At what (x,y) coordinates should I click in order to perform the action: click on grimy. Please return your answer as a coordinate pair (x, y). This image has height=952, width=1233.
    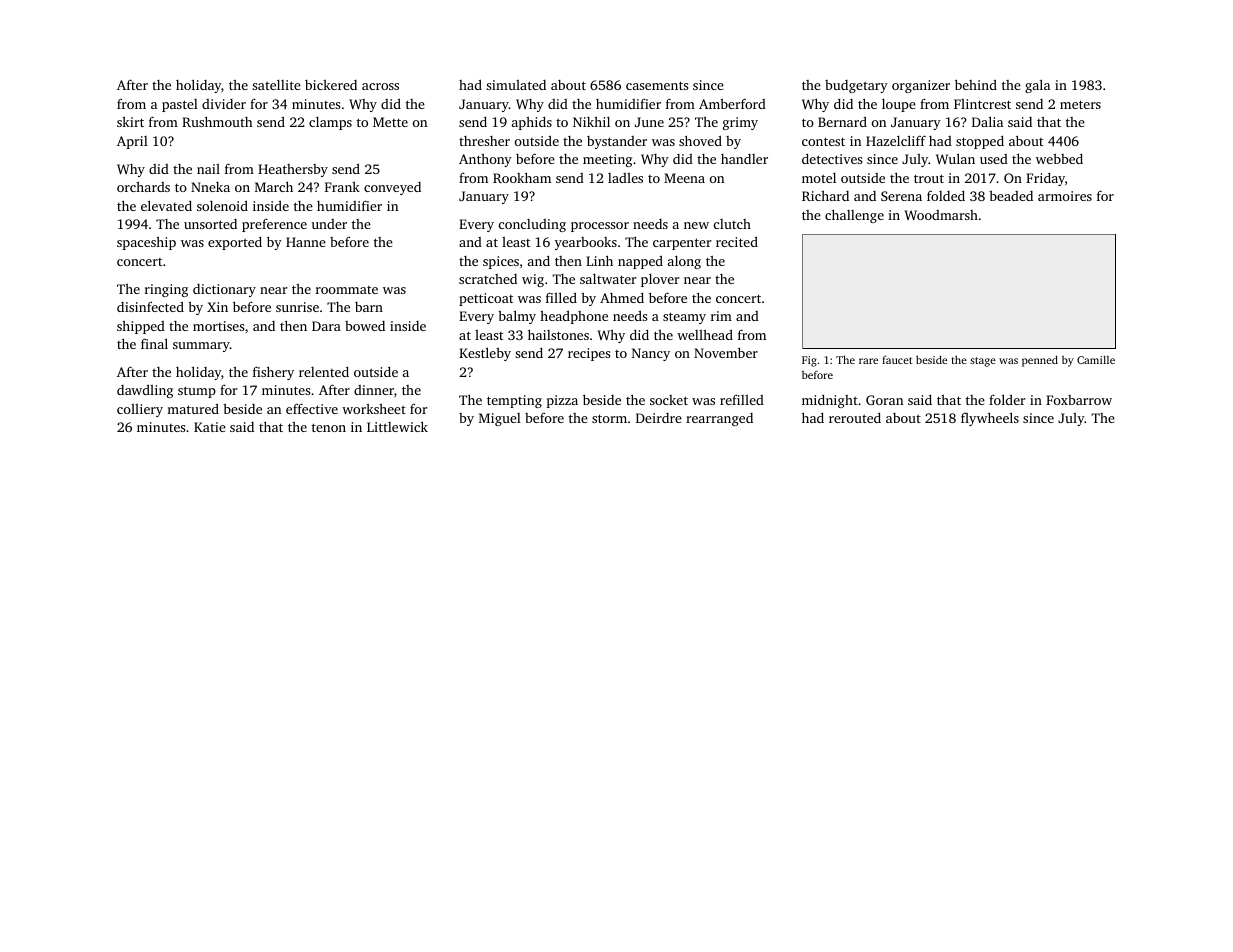
    Looking at the image, I should click on (740, 123).
